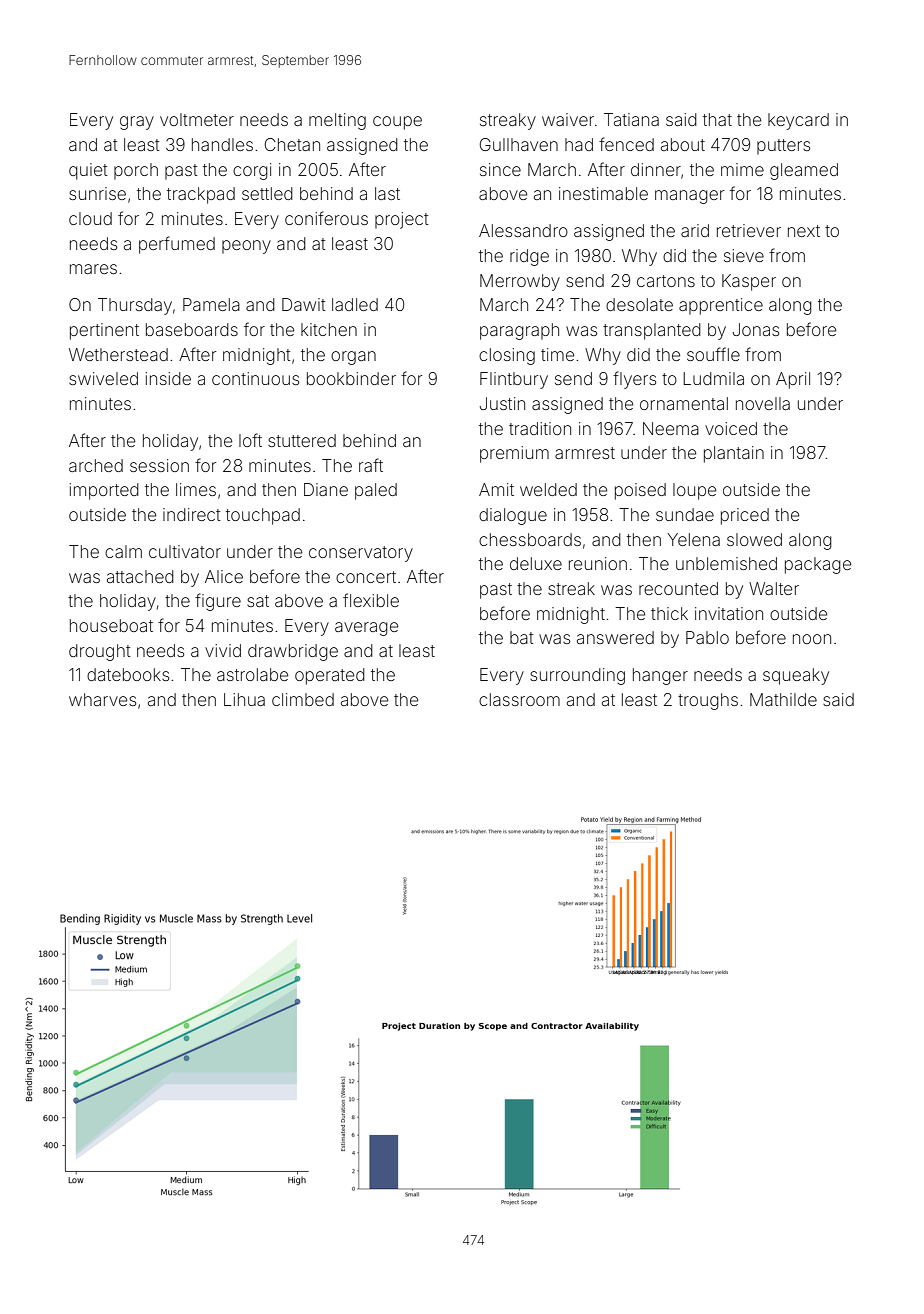 The width and height of the image is (924, 1314). What do you see at coordinates (695, 230) in the image?
I see `arid` at bounding box center [695, 230].
